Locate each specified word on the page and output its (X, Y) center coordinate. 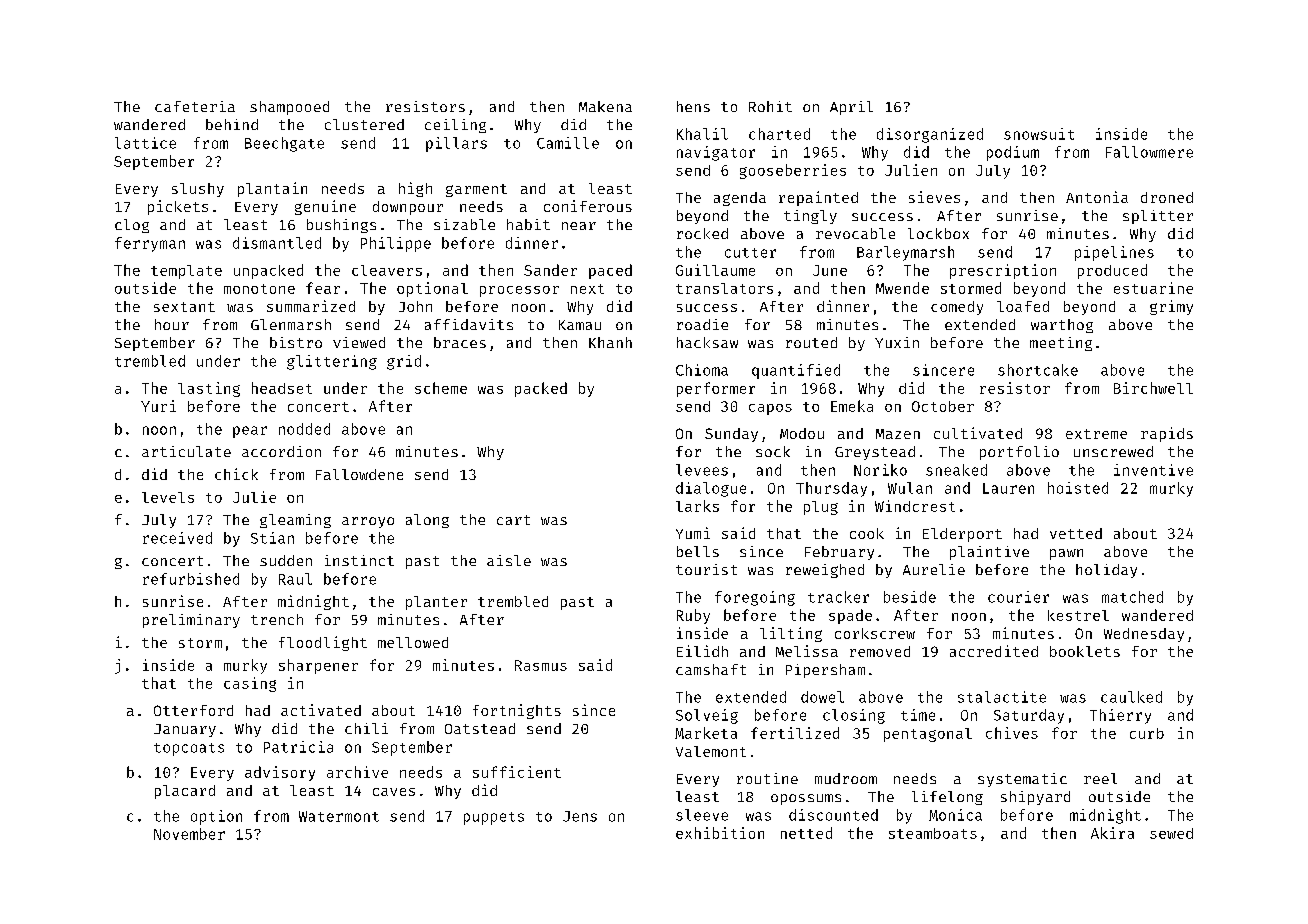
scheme (441, 388)
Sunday (731, 435)
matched (1132, 597)
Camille (568, 143)
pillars (456, 144)
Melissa (807, 651)
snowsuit (1039, 134)
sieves (934, 197)
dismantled (277, 243)
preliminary (191, 621)
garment (476, 190)
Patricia (298, 747)
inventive (1153, 470)
